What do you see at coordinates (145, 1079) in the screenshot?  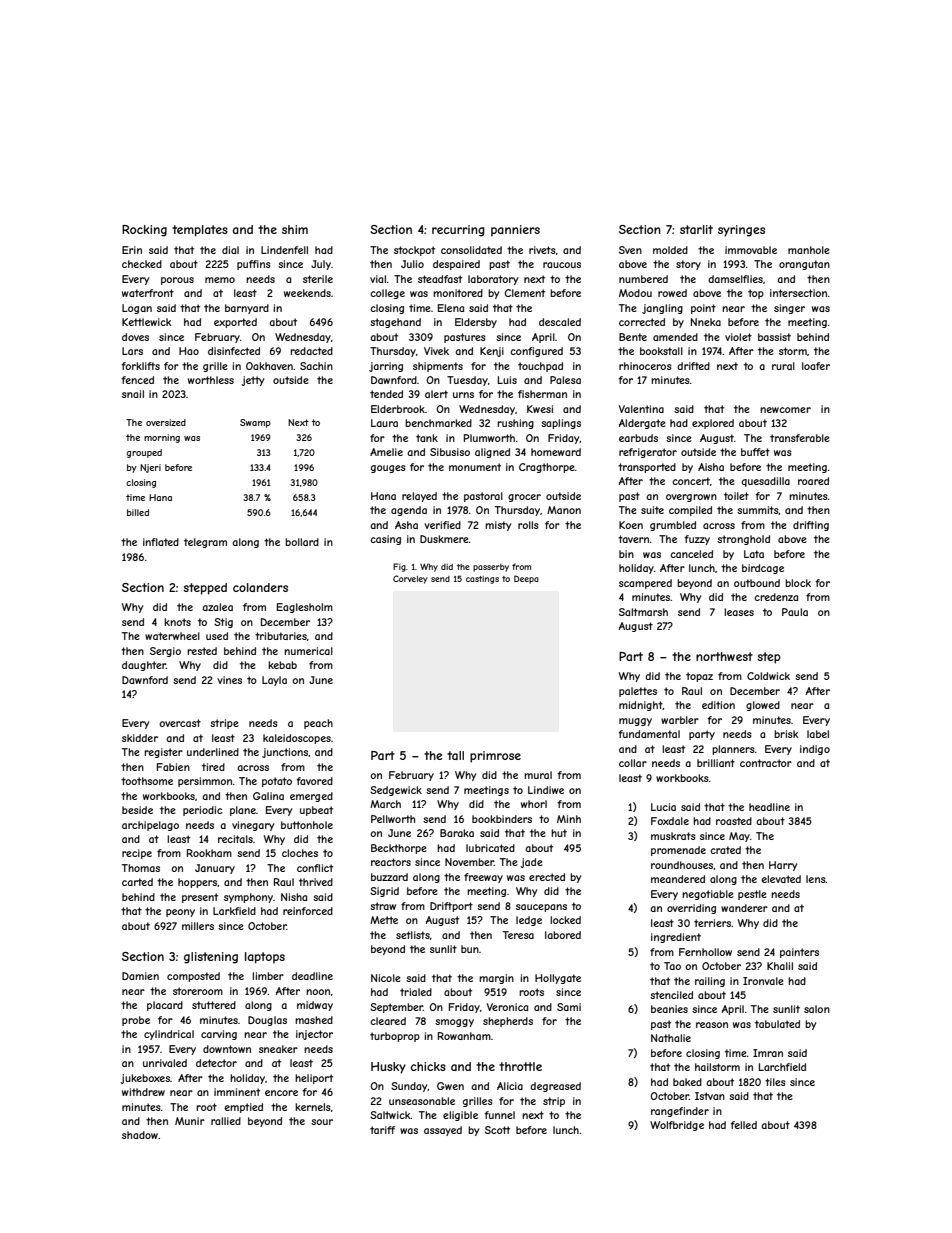 I see `jukeboxes` at bounding box center [145, 1079].
